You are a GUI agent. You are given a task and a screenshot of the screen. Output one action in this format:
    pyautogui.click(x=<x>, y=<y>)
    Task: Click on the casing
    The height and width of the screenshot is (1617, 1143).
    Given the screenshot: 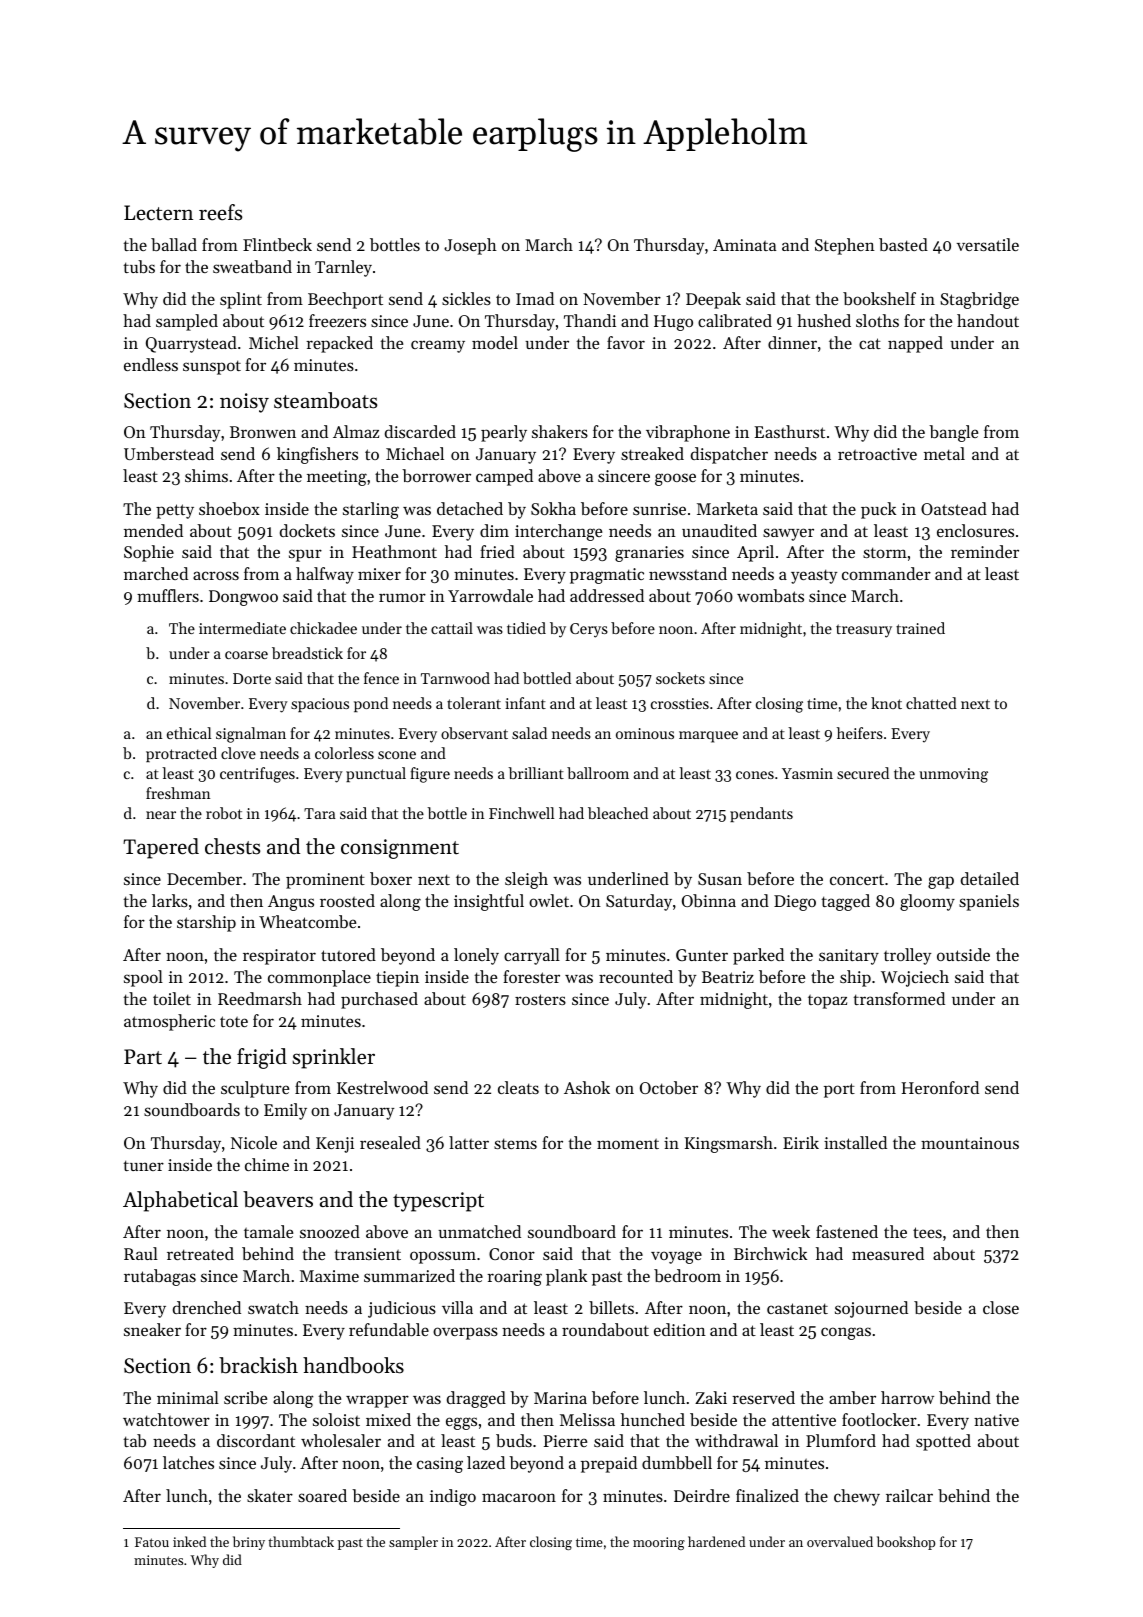 What is the action you would take?
    pyautogui.click(x=440, y=1465)
